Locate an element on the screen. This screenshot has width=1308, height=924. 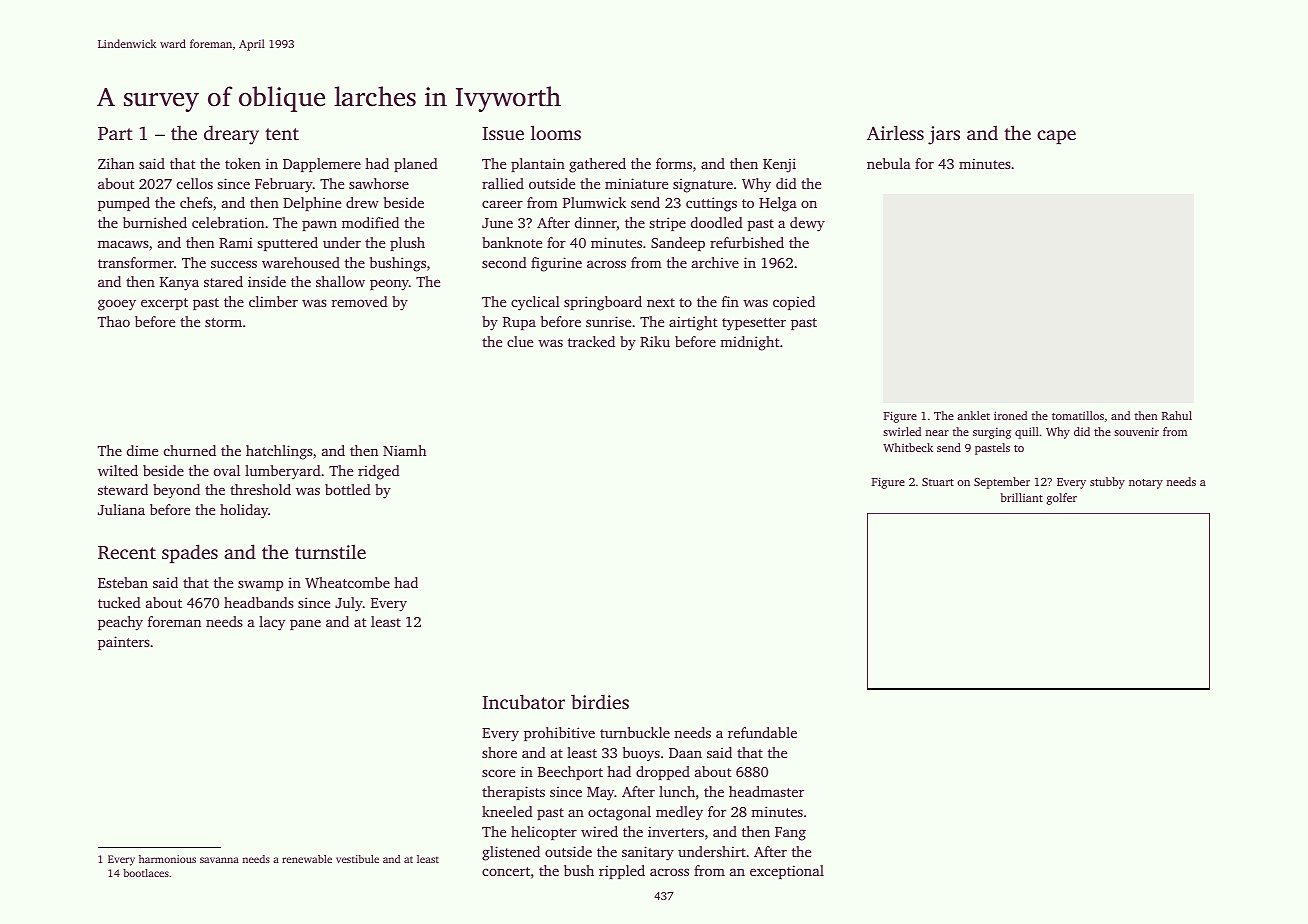
swirled is located at coordinates (902, 431).
